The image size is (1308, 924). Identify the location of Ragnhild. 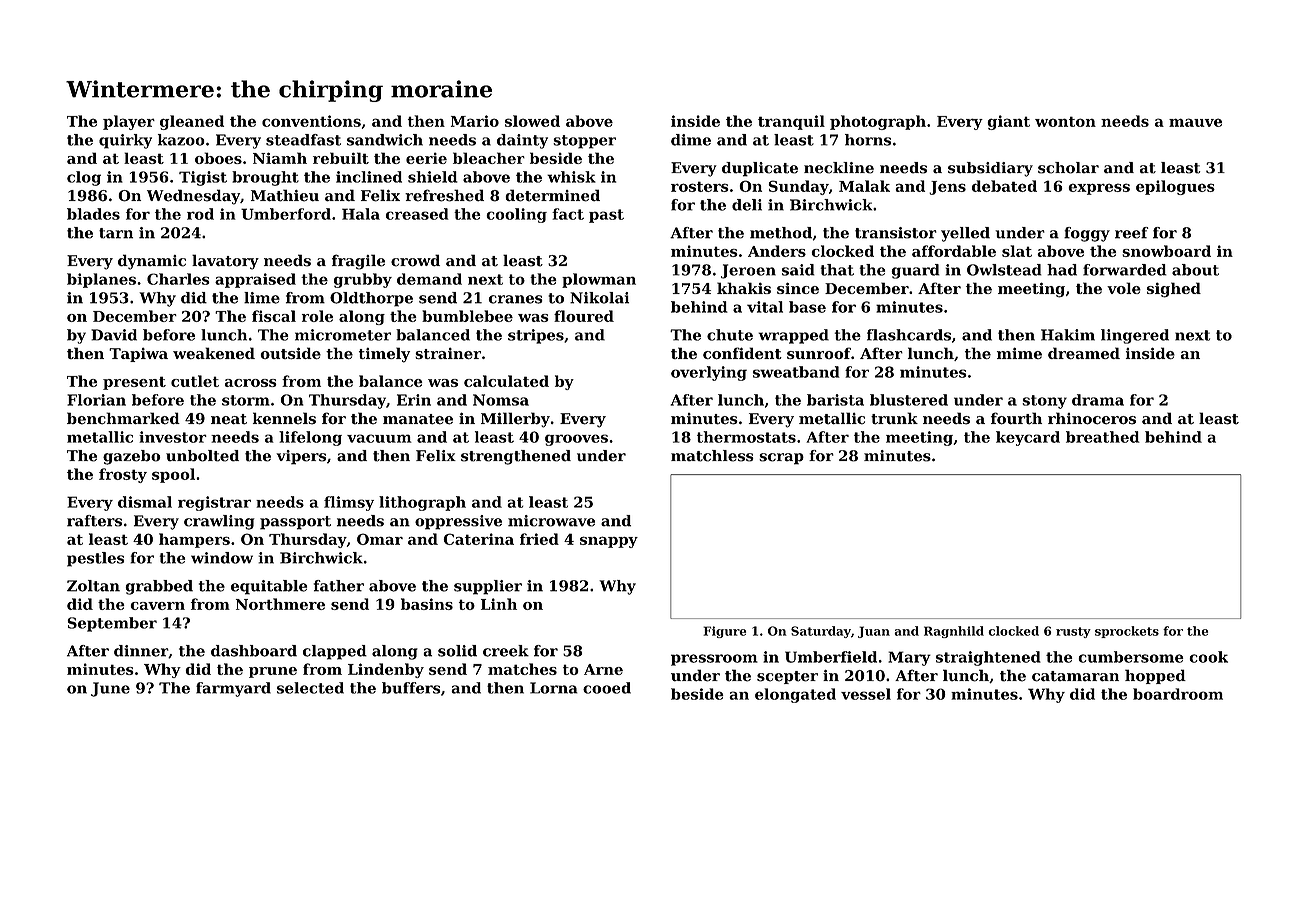
(954, 632).
